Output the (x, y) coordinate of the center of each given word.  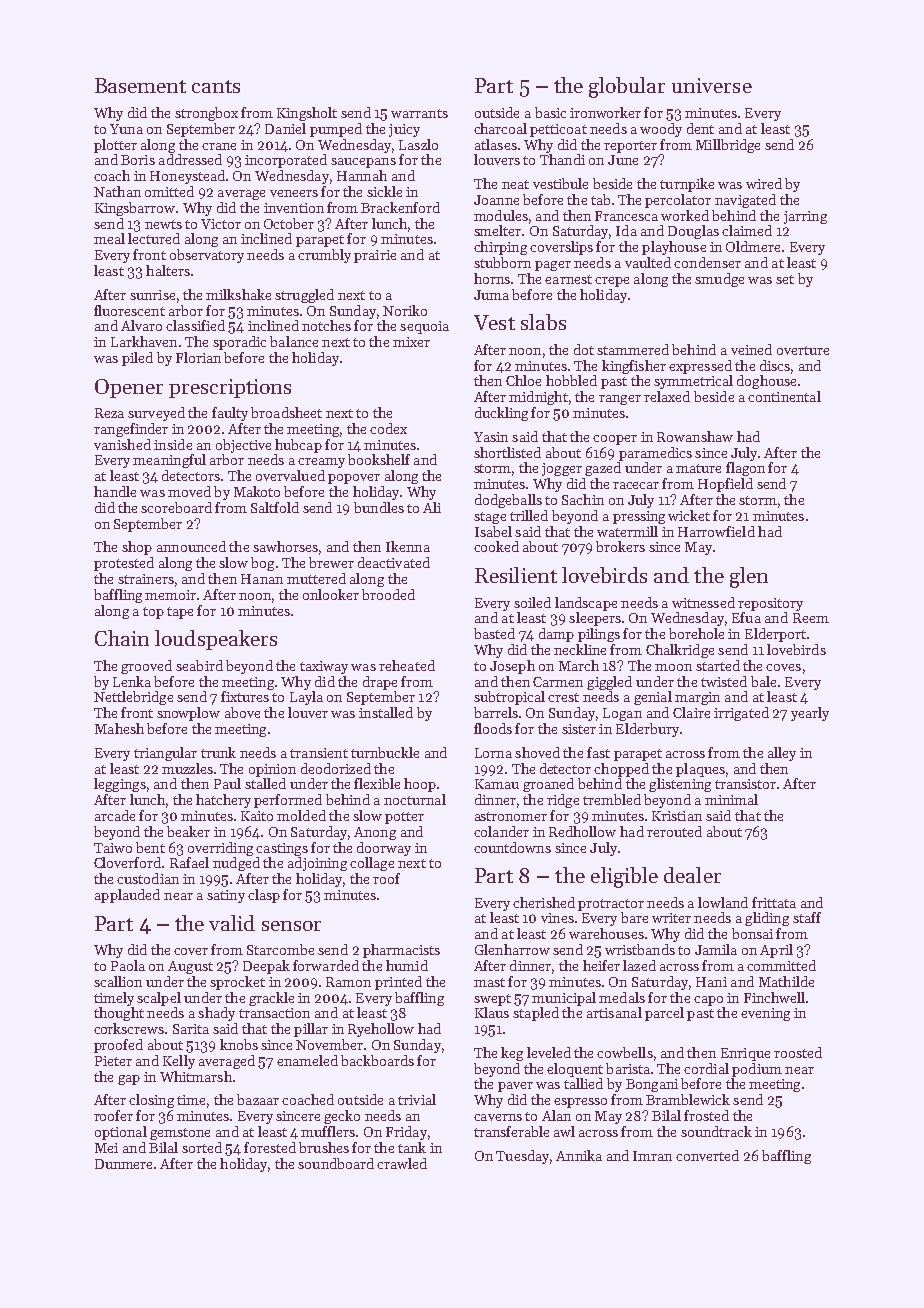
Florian (198, 357)
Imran (652, 1156)
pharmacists (401, 951)
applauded (127, 896)
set (785, 279)
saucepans (363, 163)
